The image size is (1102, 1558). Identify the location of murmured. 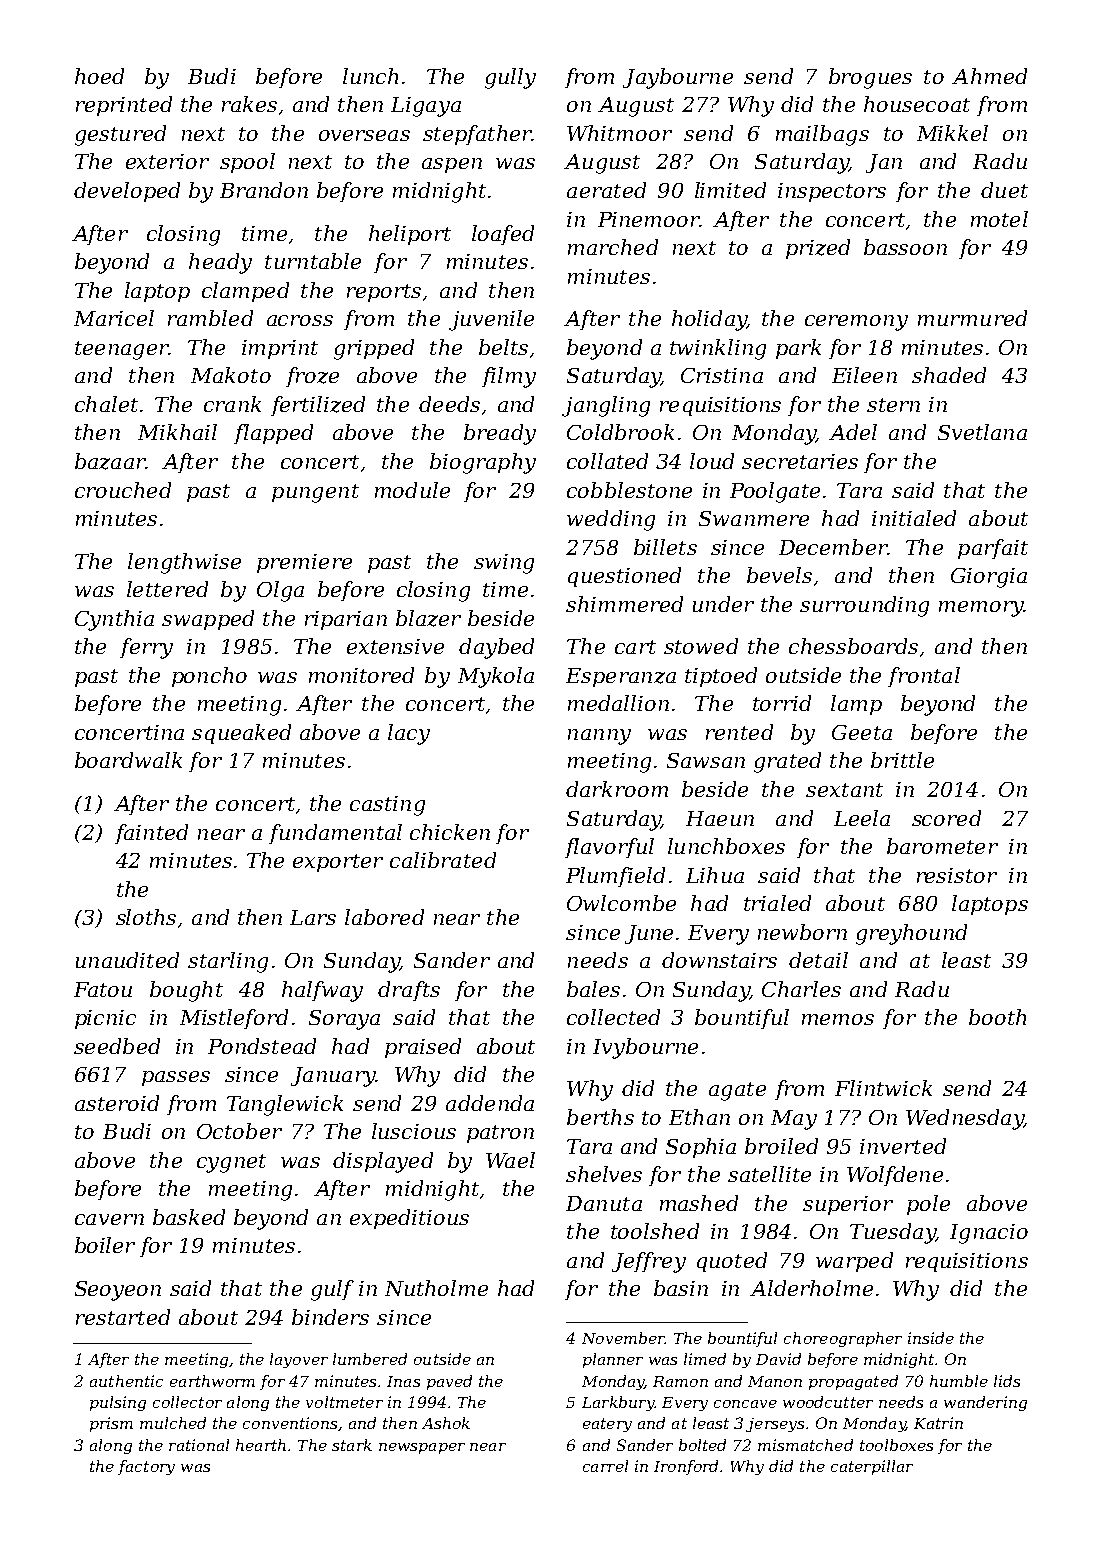
(972, 318).
